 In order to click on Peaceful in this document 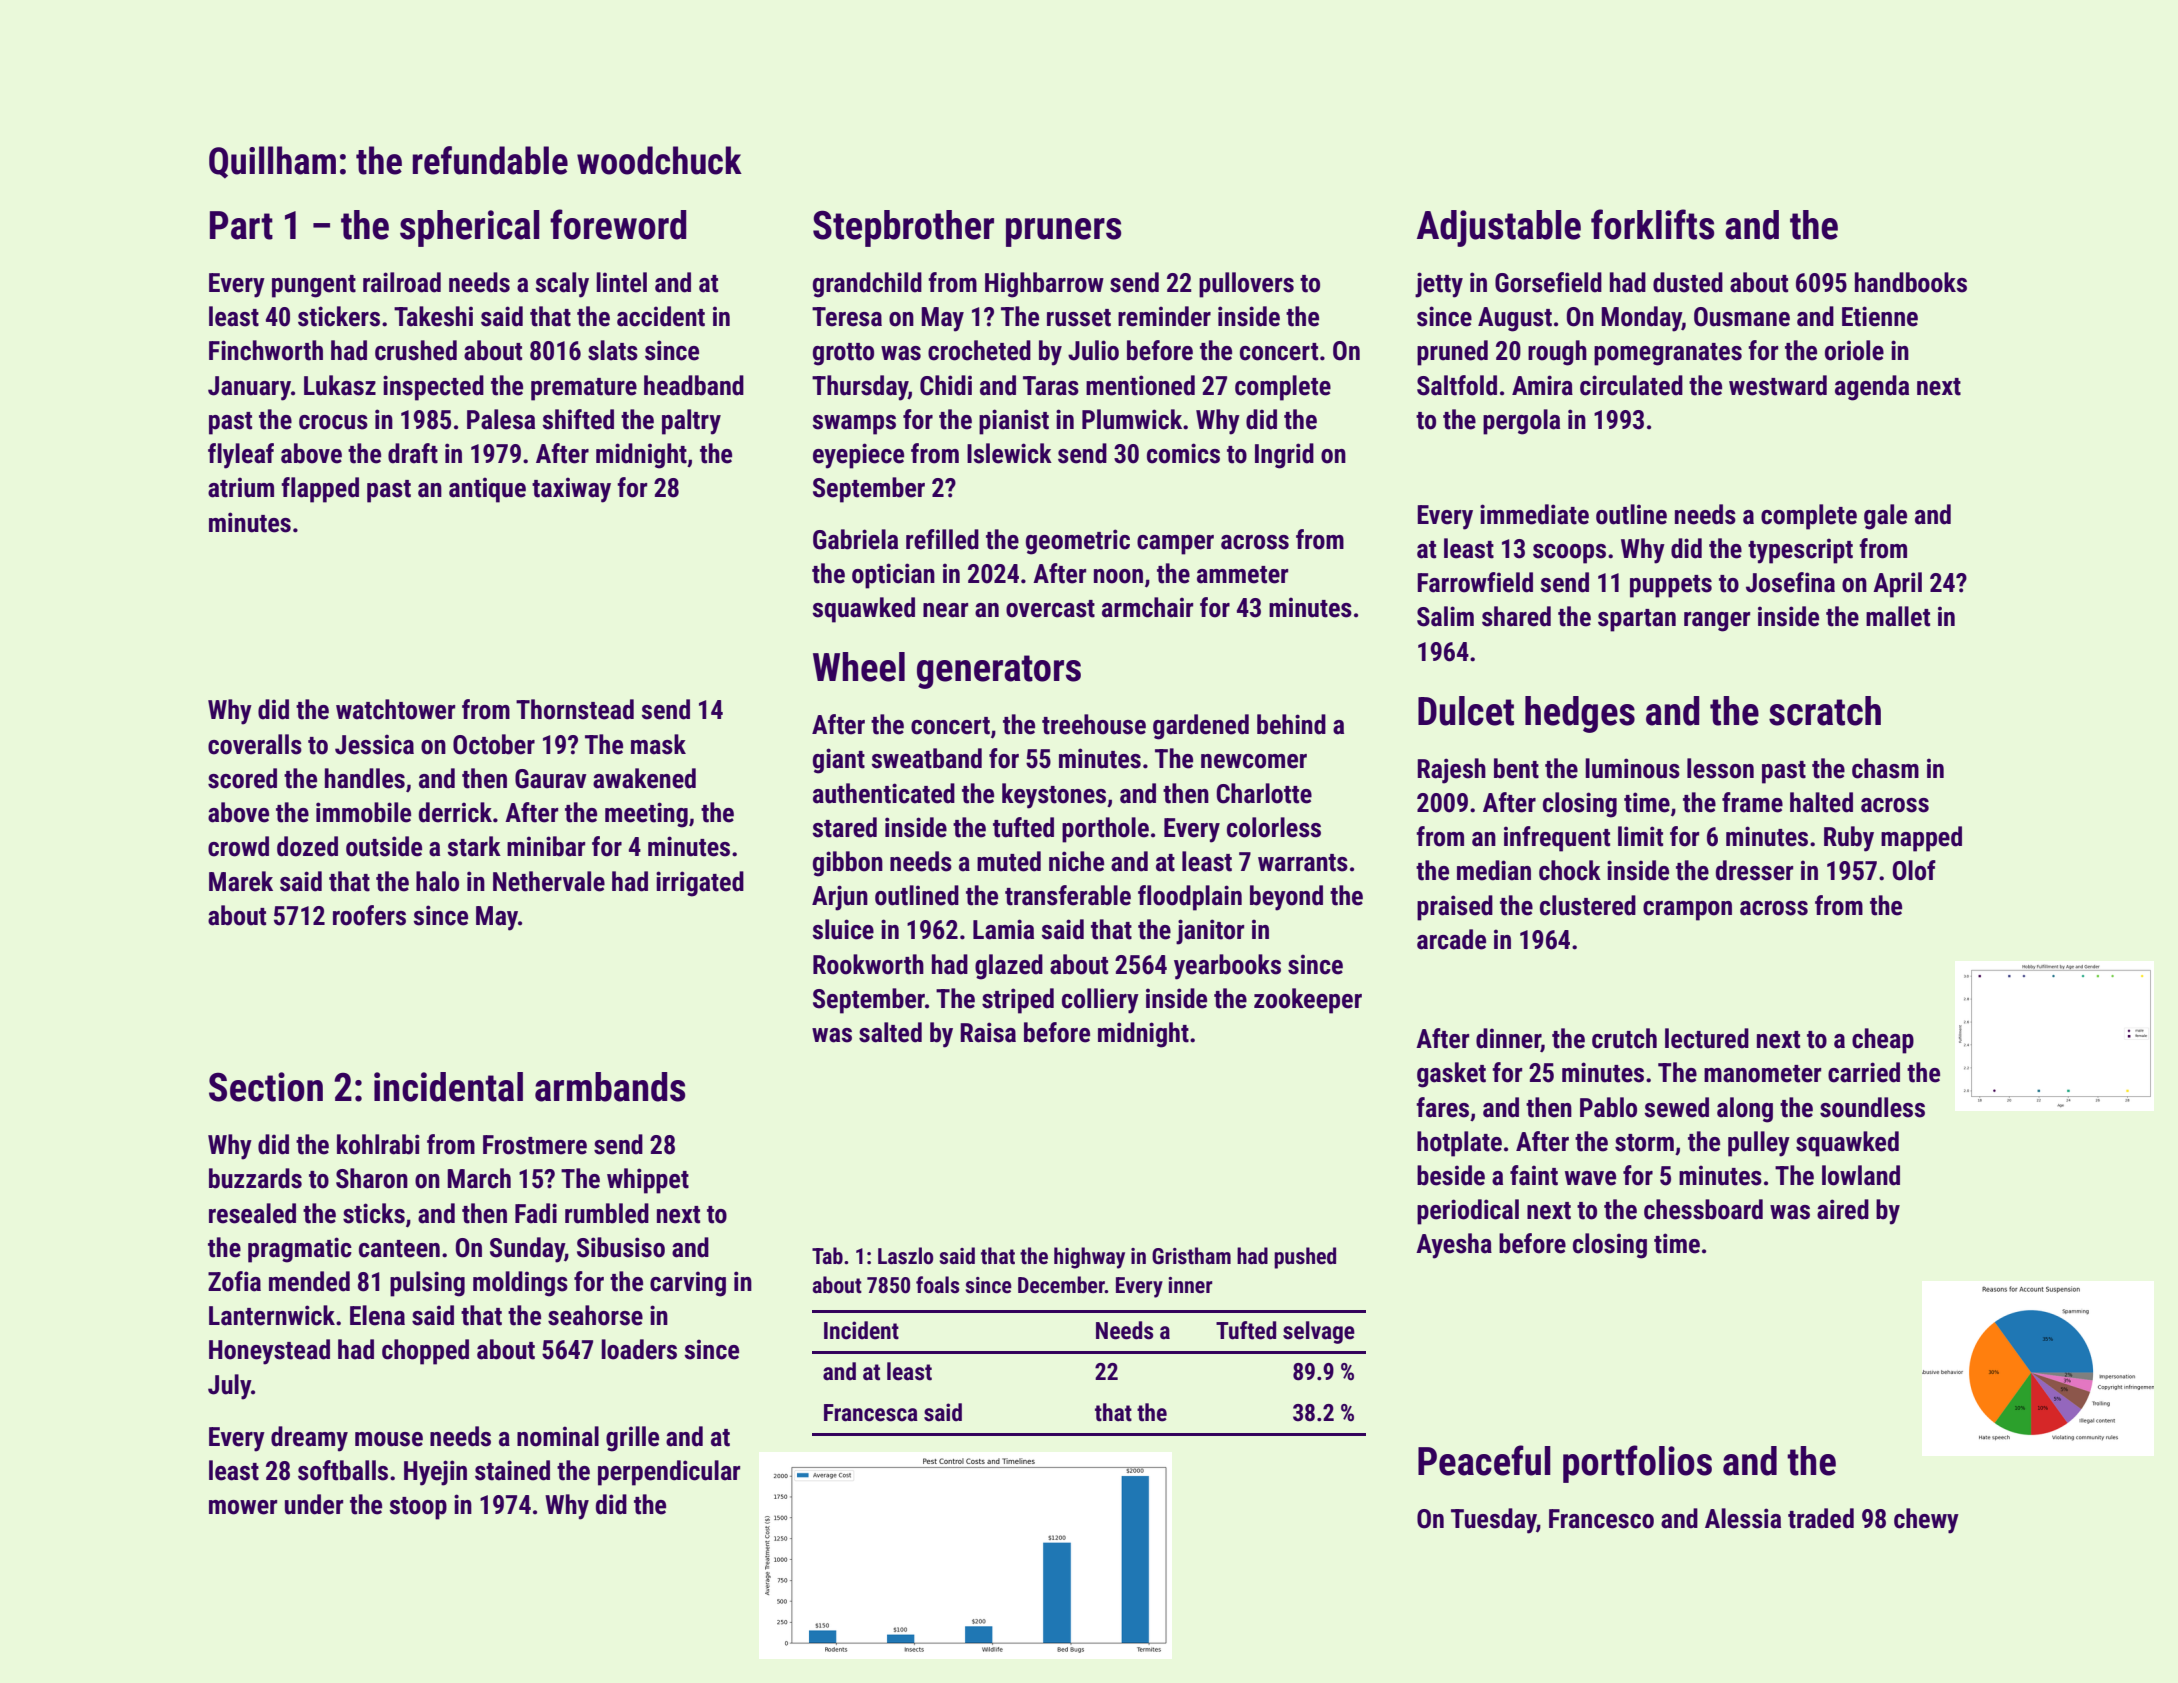, I will do `click(1484, 1460)`.
